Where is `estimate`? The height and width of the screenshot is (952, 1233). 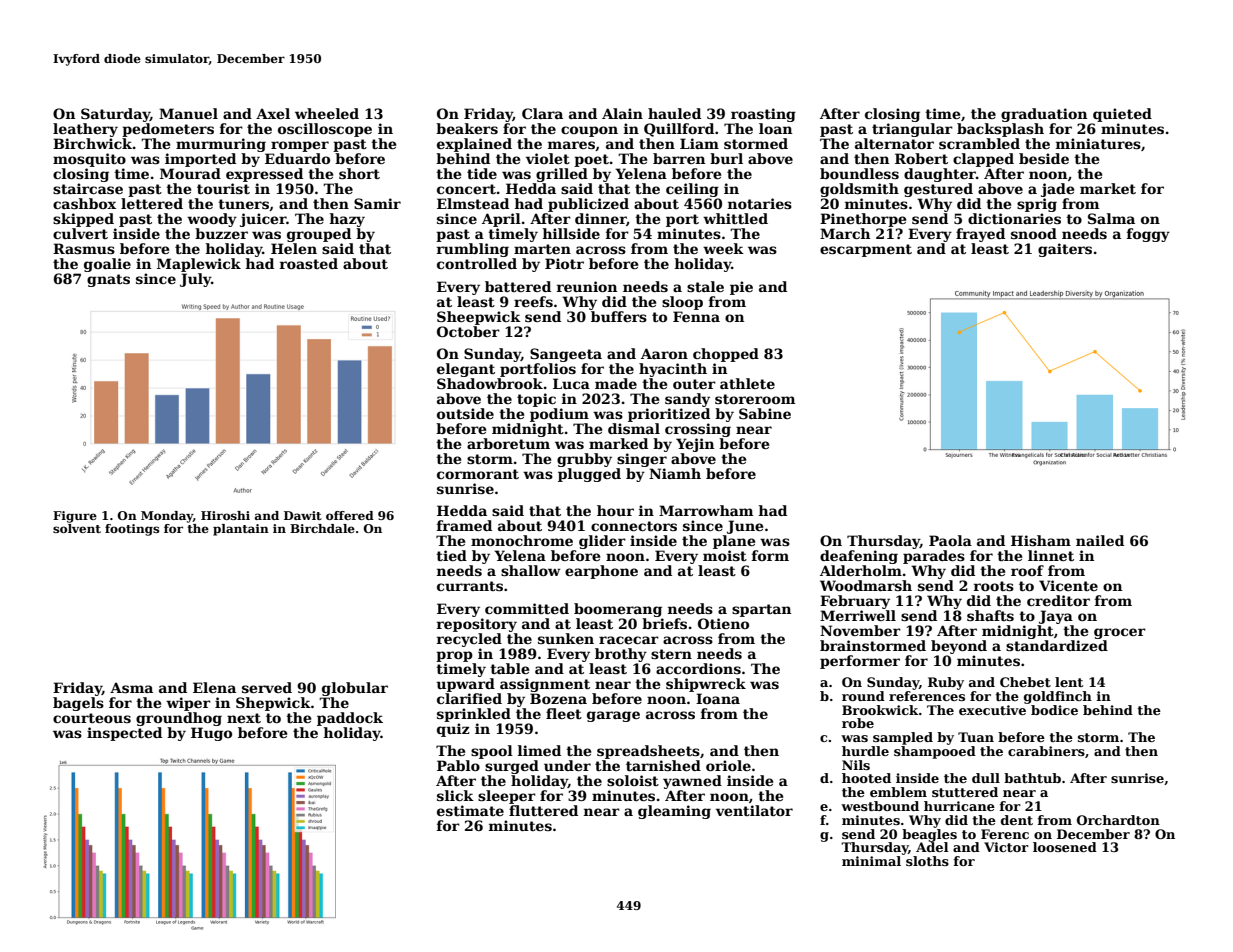 estimate is located at coordinates (470, 810).
